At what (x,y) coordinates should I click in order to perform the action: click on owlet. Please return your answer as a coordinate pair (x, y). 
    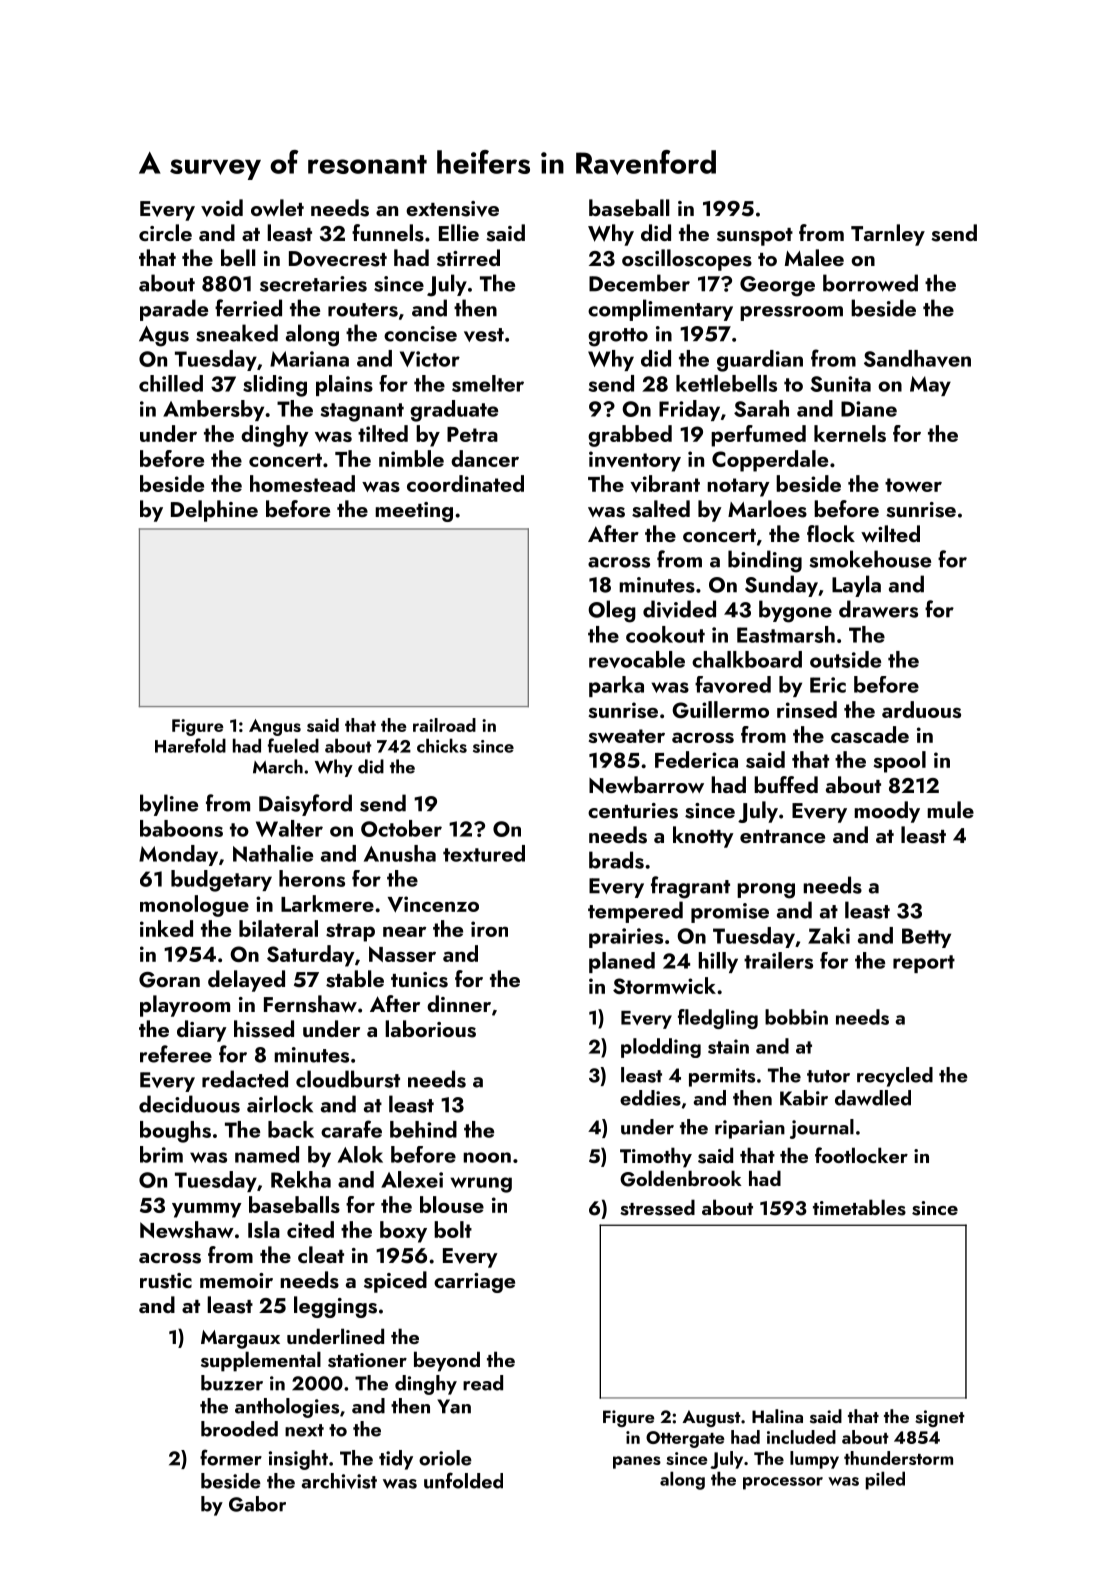
    Looking at the image, I should click on (277, 207).
